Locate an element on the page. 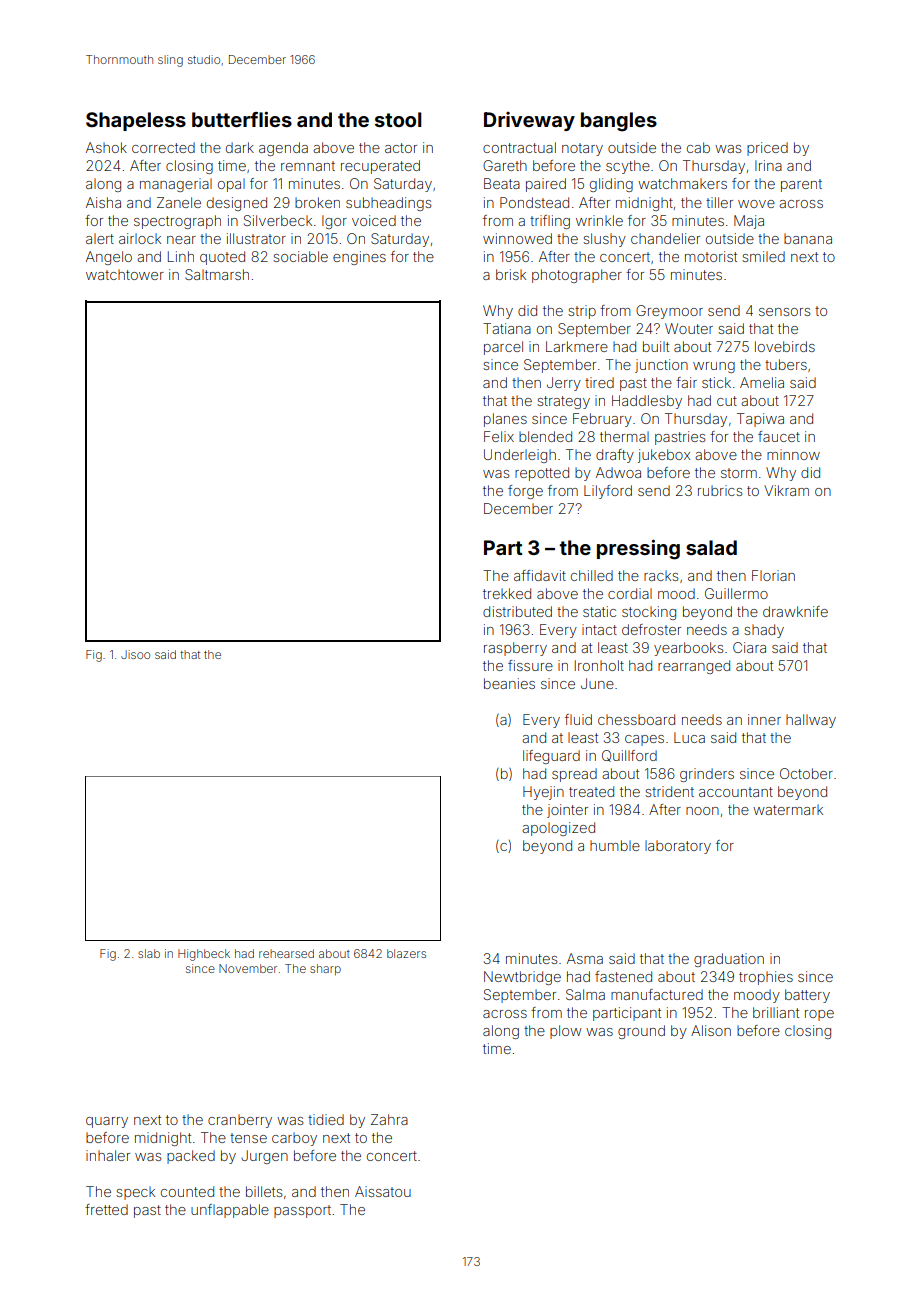 Image resolution: width=924 pixels, height=1308 pixels. Angelo is located at coordinates (109, 258).
